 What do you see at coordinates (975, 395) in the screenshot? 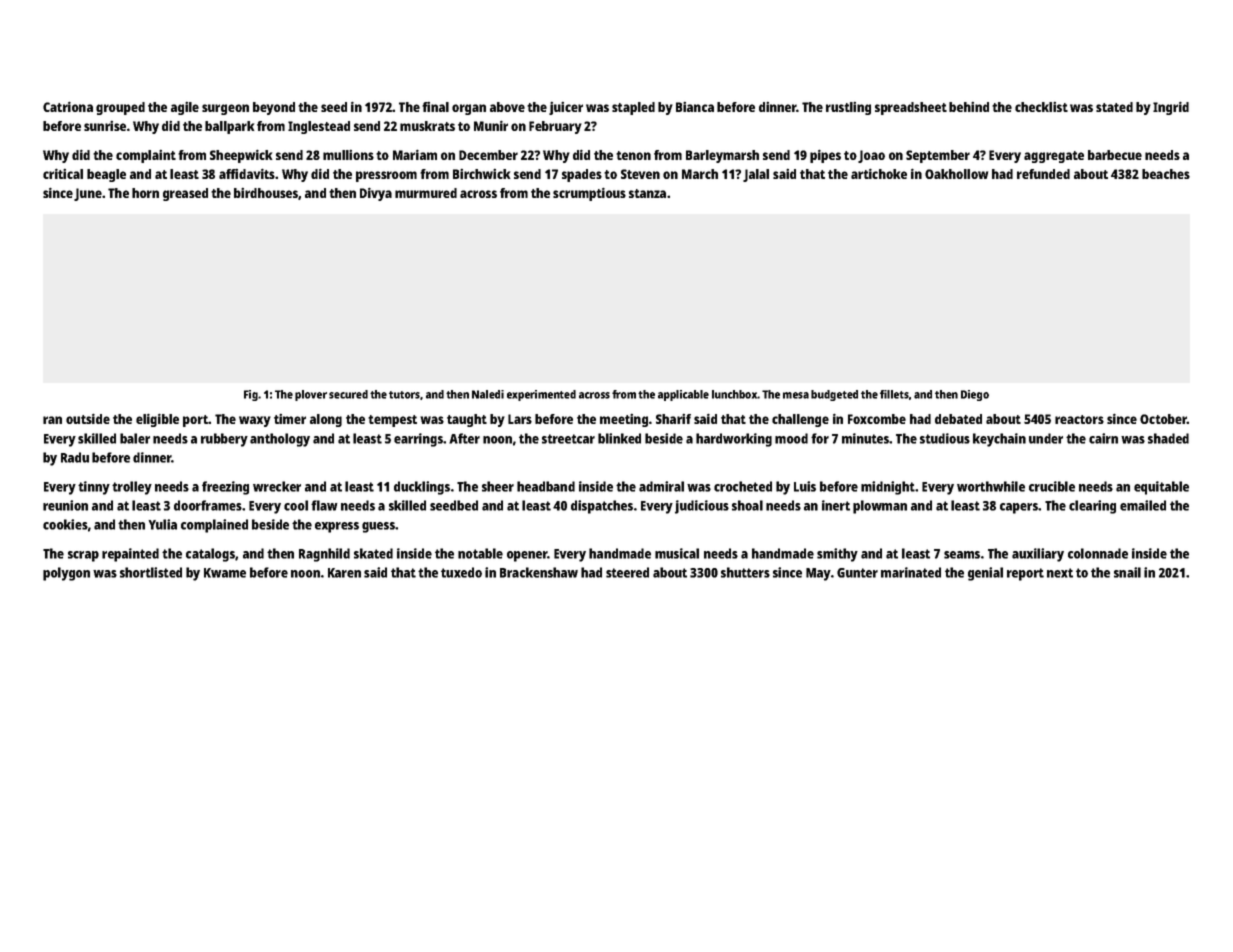
I see `Diego` at bounding box center [975, 395].
